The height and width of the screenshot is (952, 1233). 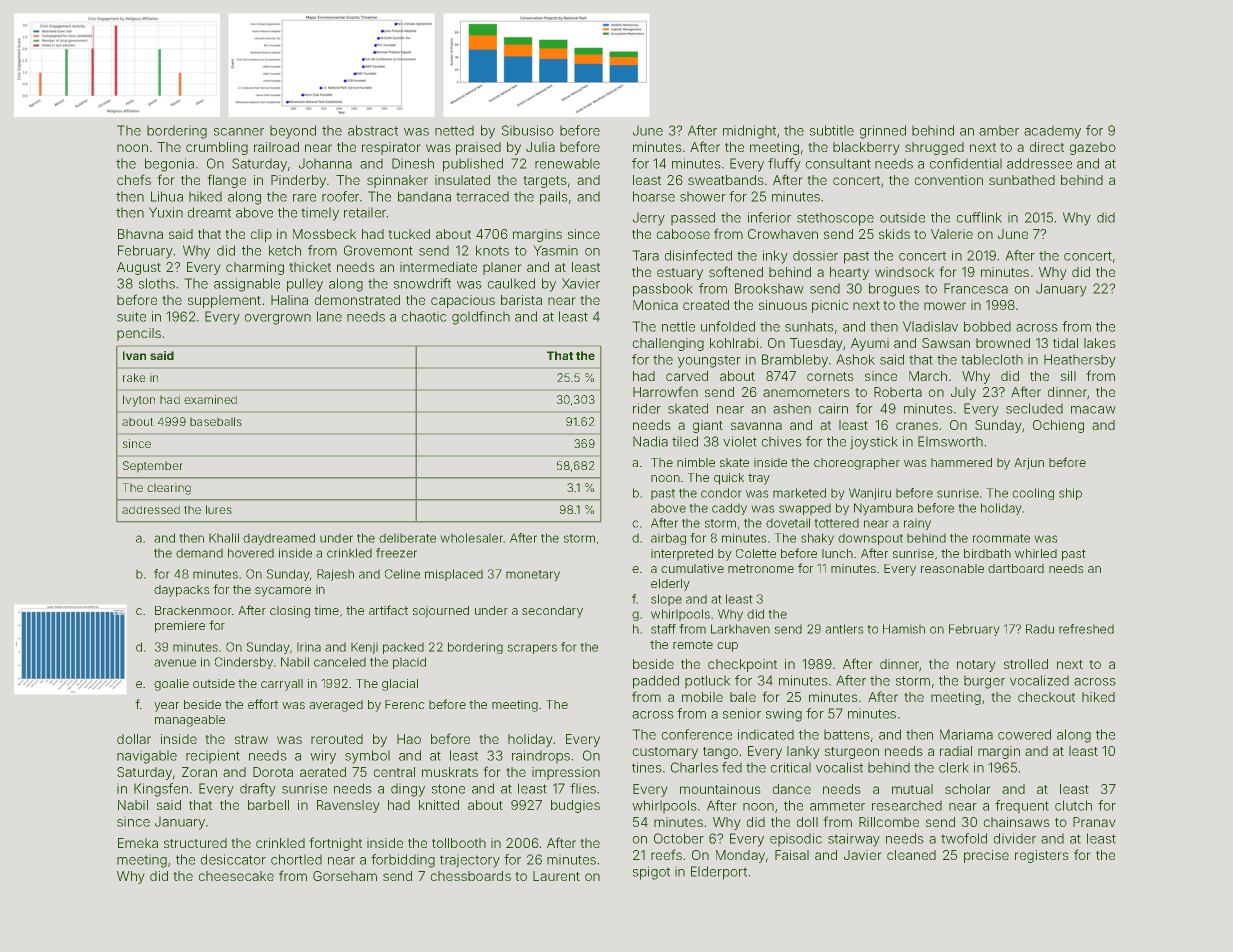 What do you see at coordinates (729, 509) in the screenshot?
I see `caddy` at bounding box center [729, 509].
